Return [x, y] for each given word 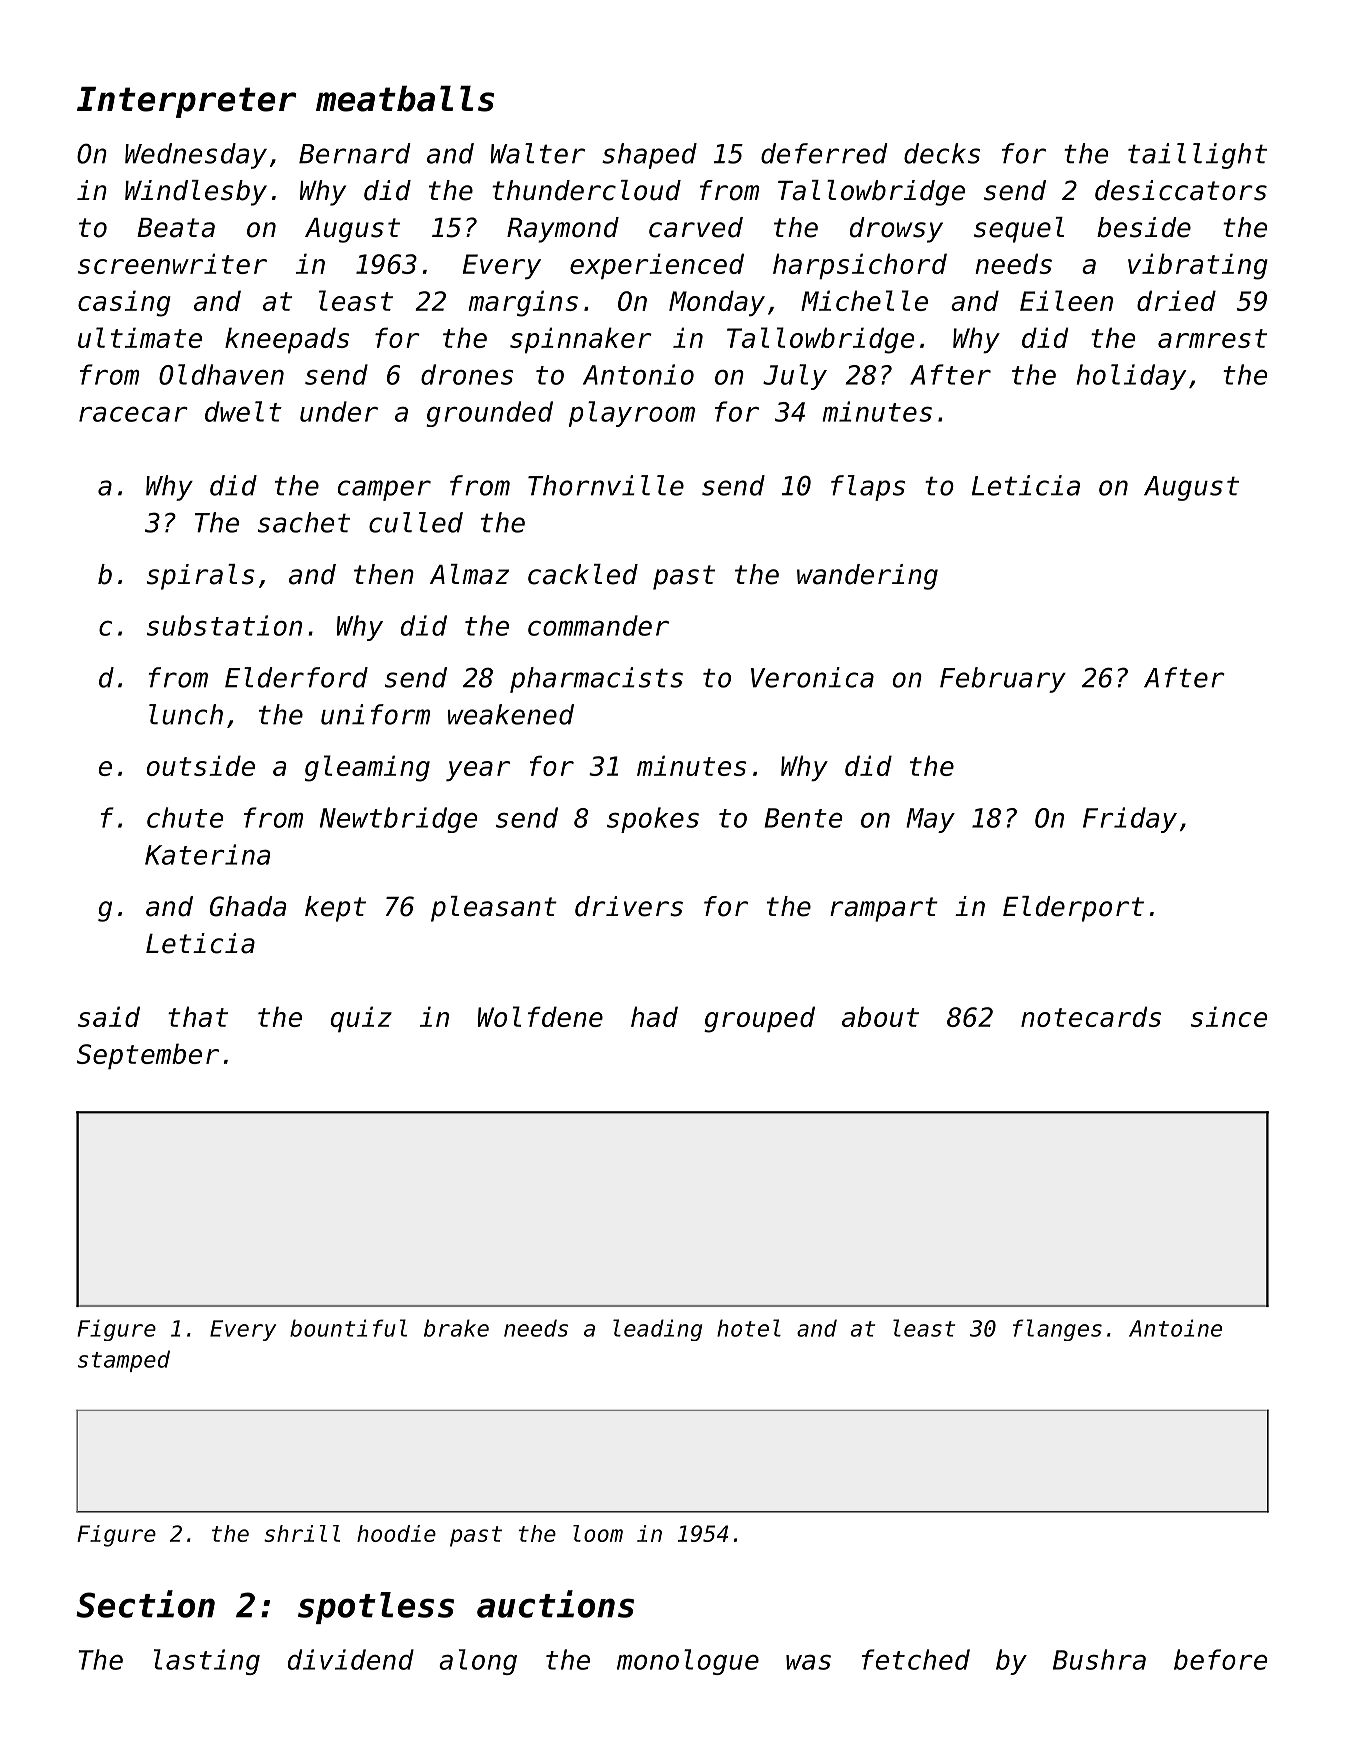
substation [224, 625]
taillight [1197, 156]
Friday [1130, 820]
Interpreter [187, 102]
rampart [884, 909]
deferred [824, 153]
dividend [351, 1659]
